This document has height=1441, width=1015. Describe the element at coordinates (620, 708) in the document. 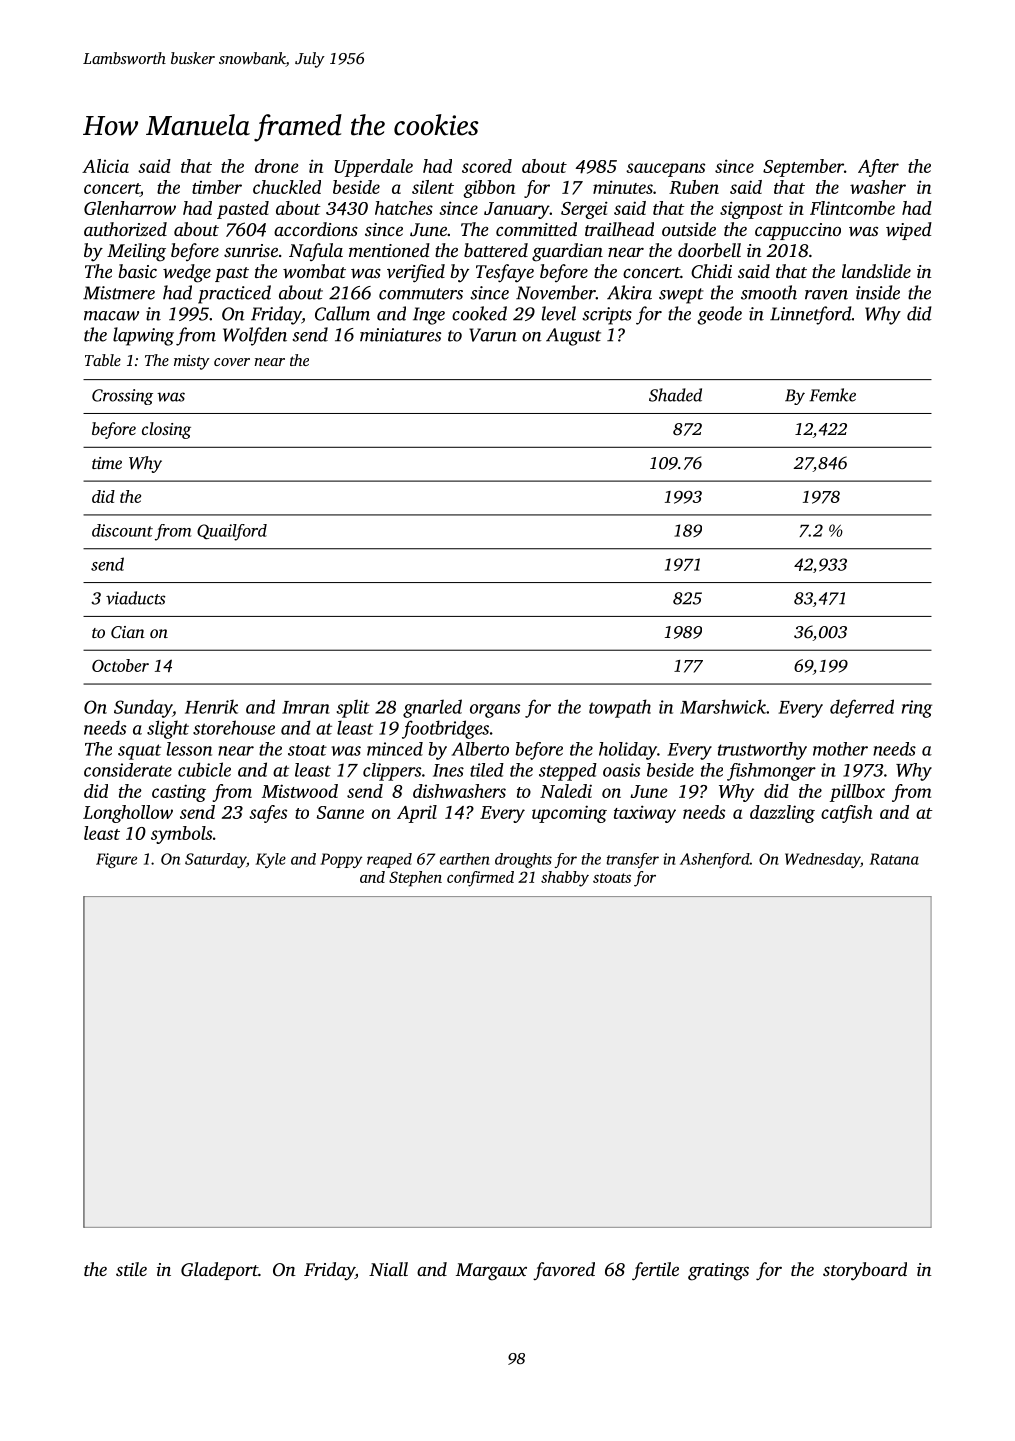

I see `towpath` at that location.
